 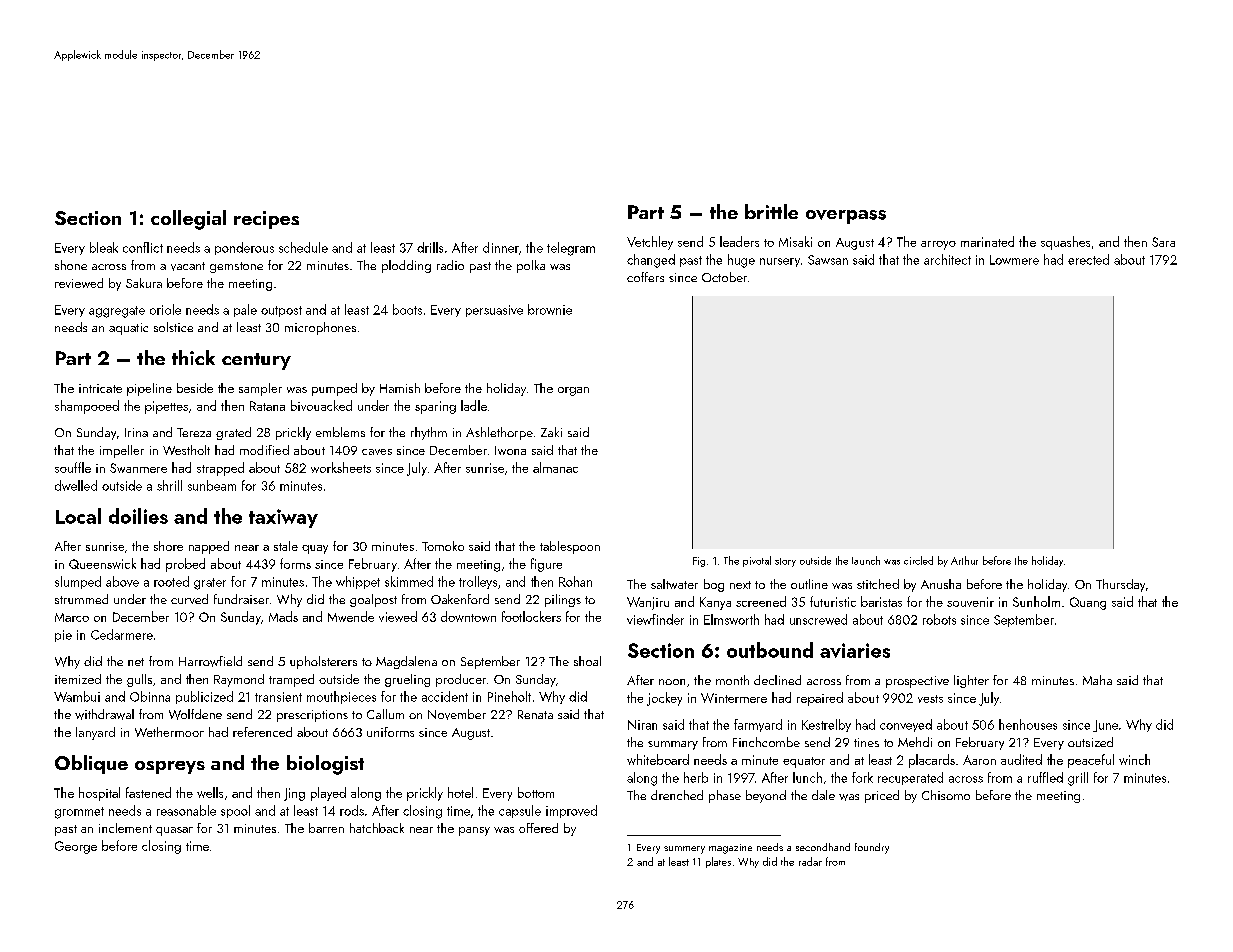 I want to click on month, so click(x=732, y=680).
